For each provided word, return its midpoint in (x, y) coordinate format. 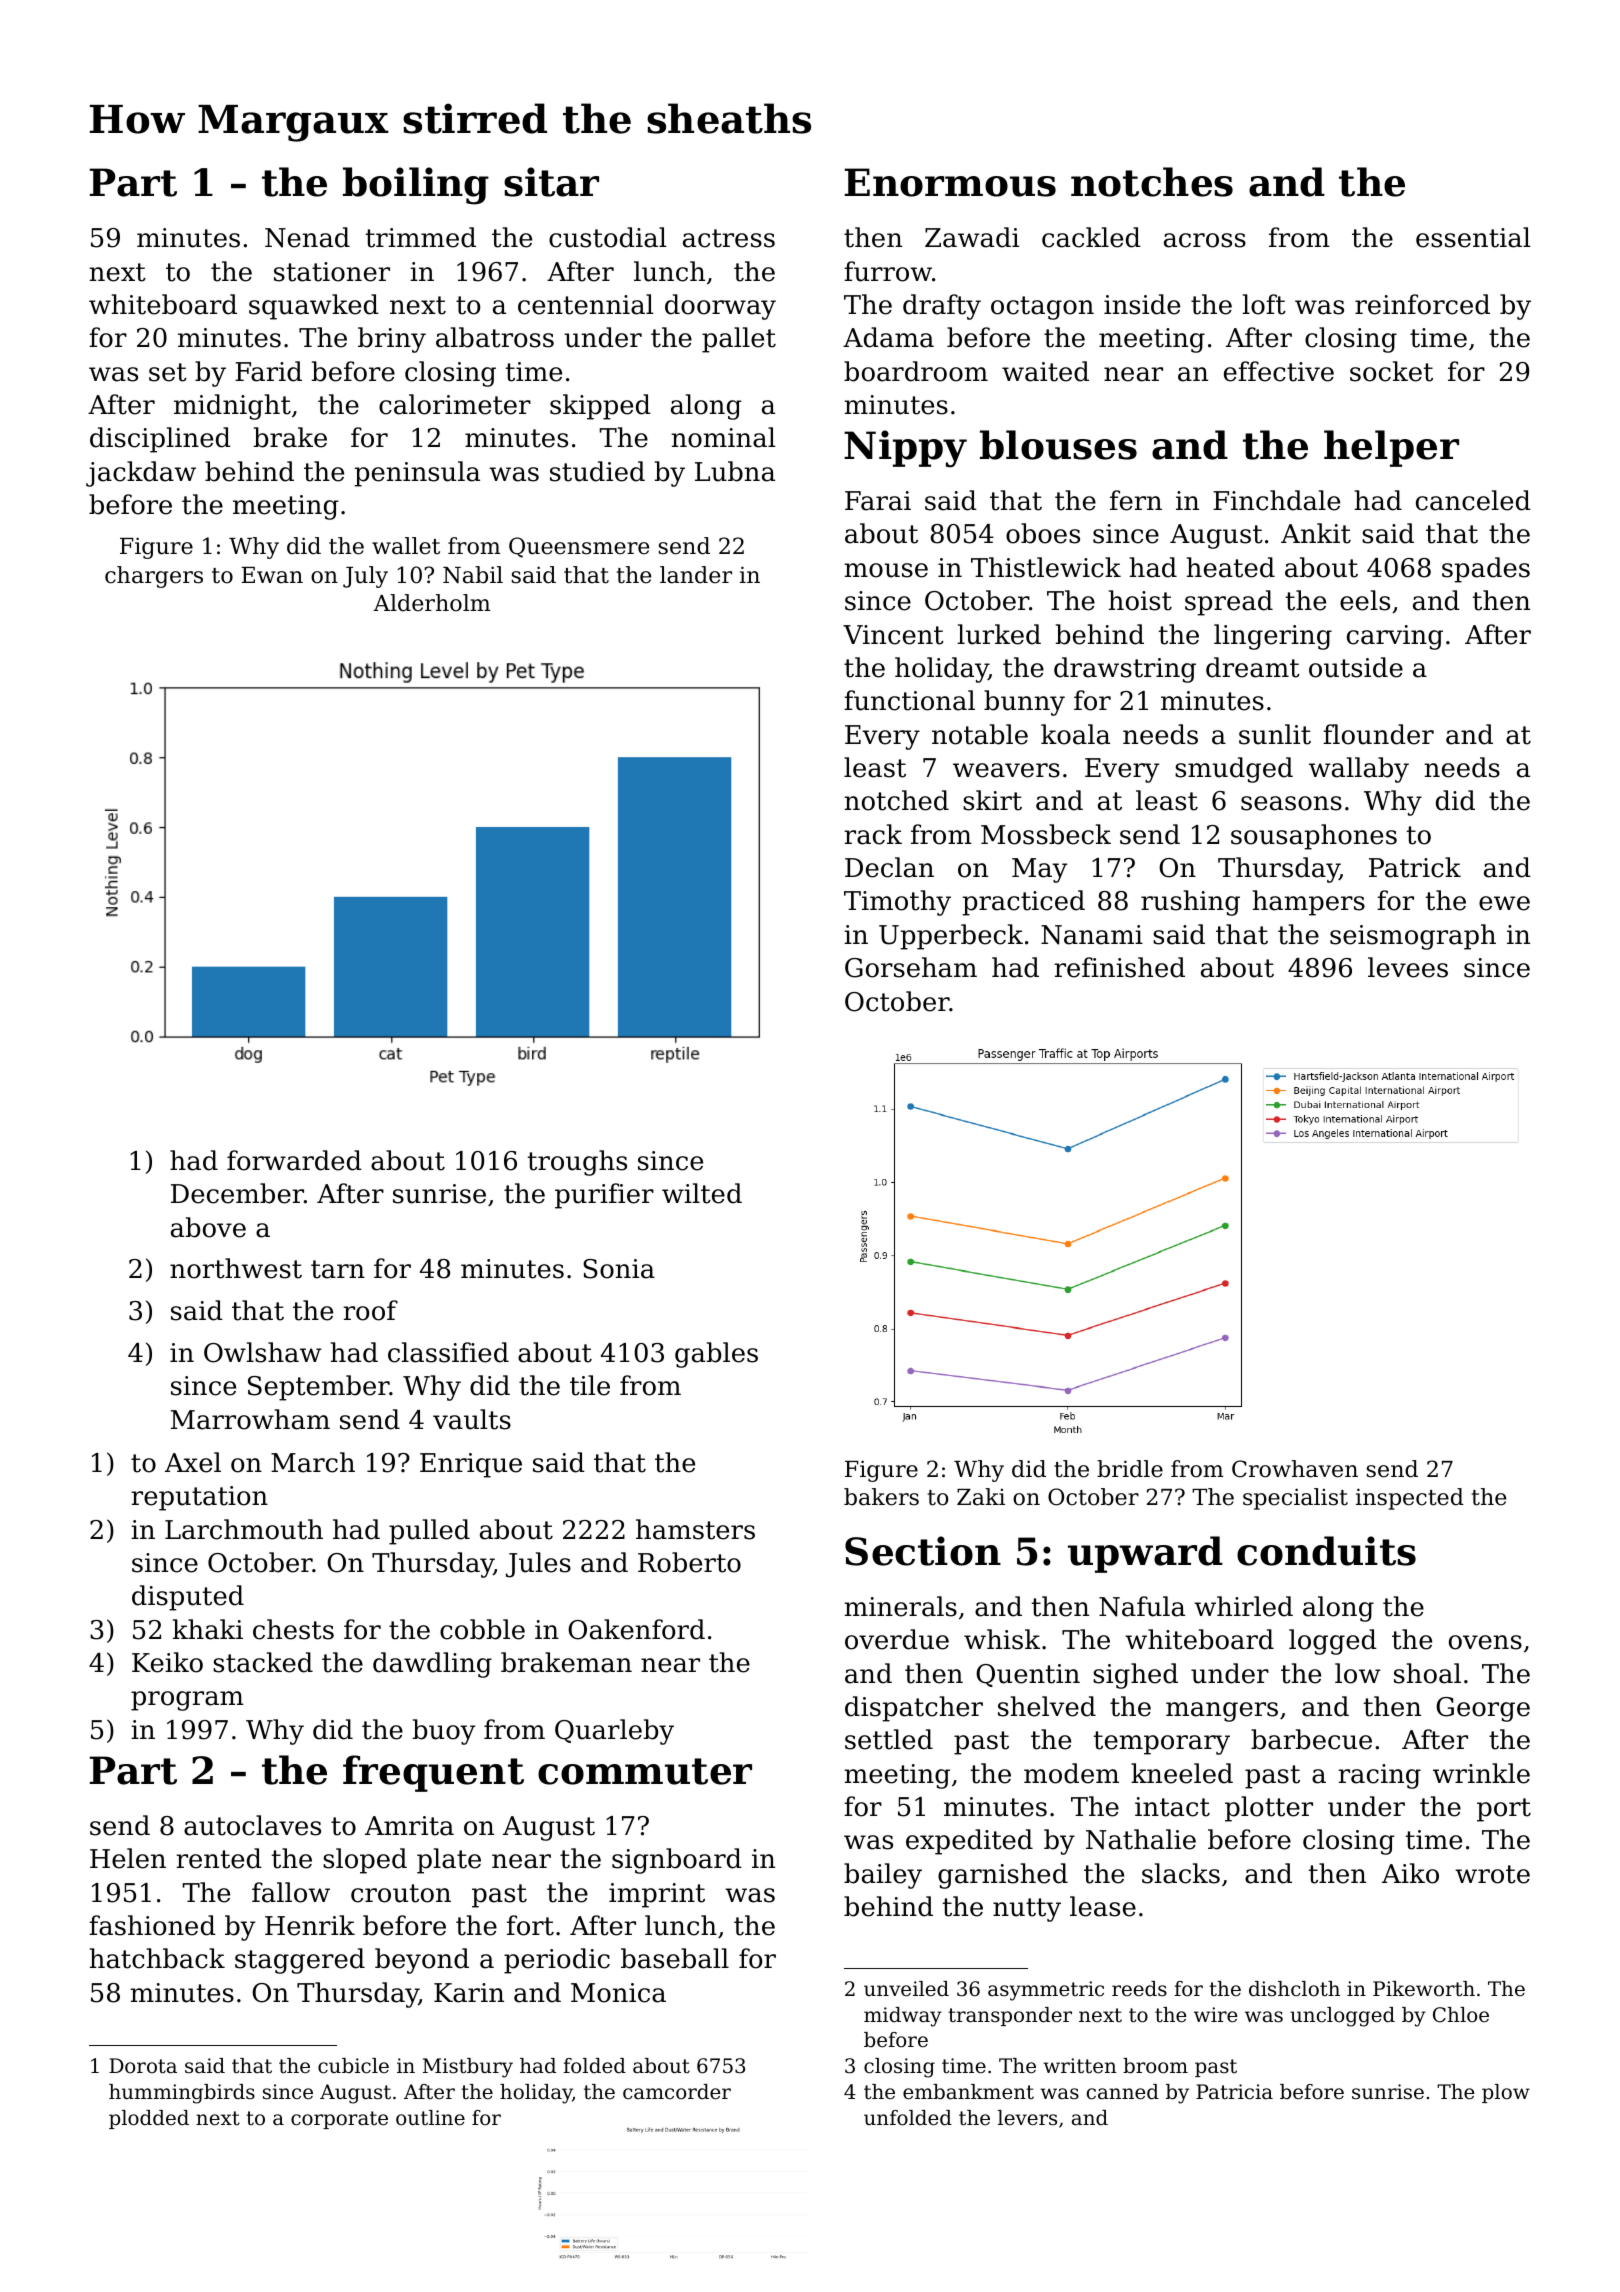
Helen (128, 1858)
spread (1229, 603)
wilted (702, 1193)
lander (696, 575)
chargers (154, 577)
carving (1395, 637)
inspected (1410, 1499)
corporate (339, 2120)
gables (716, 1355)
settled (889, 1739)
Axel (193, 1462)
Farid (268, 371)
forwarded (294, 1160)
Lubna (735, 471)
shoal (1427, 1673)
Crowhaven (1295, 1469)
